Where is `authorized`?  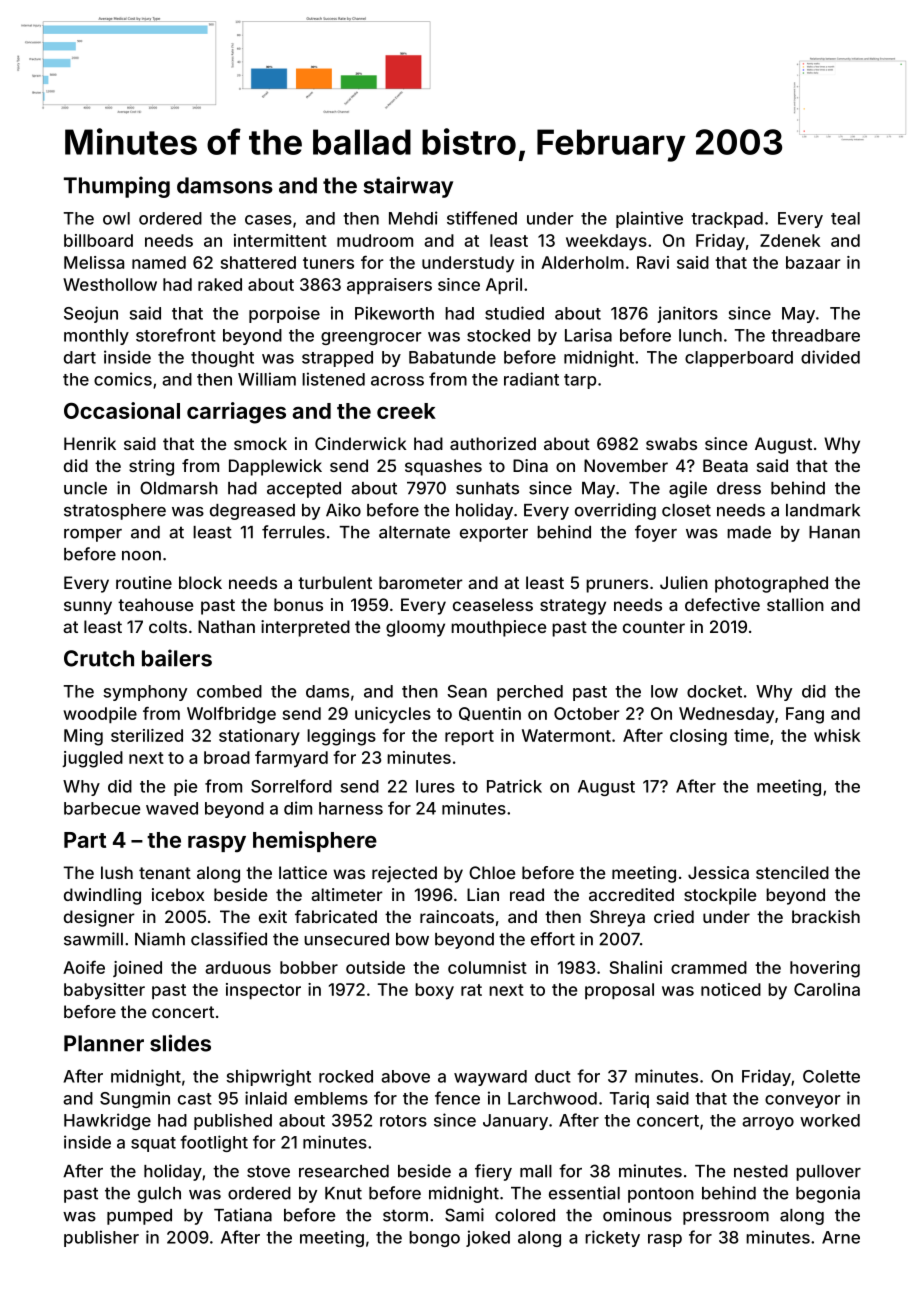 authorized is located at coordinates (493, 443).
